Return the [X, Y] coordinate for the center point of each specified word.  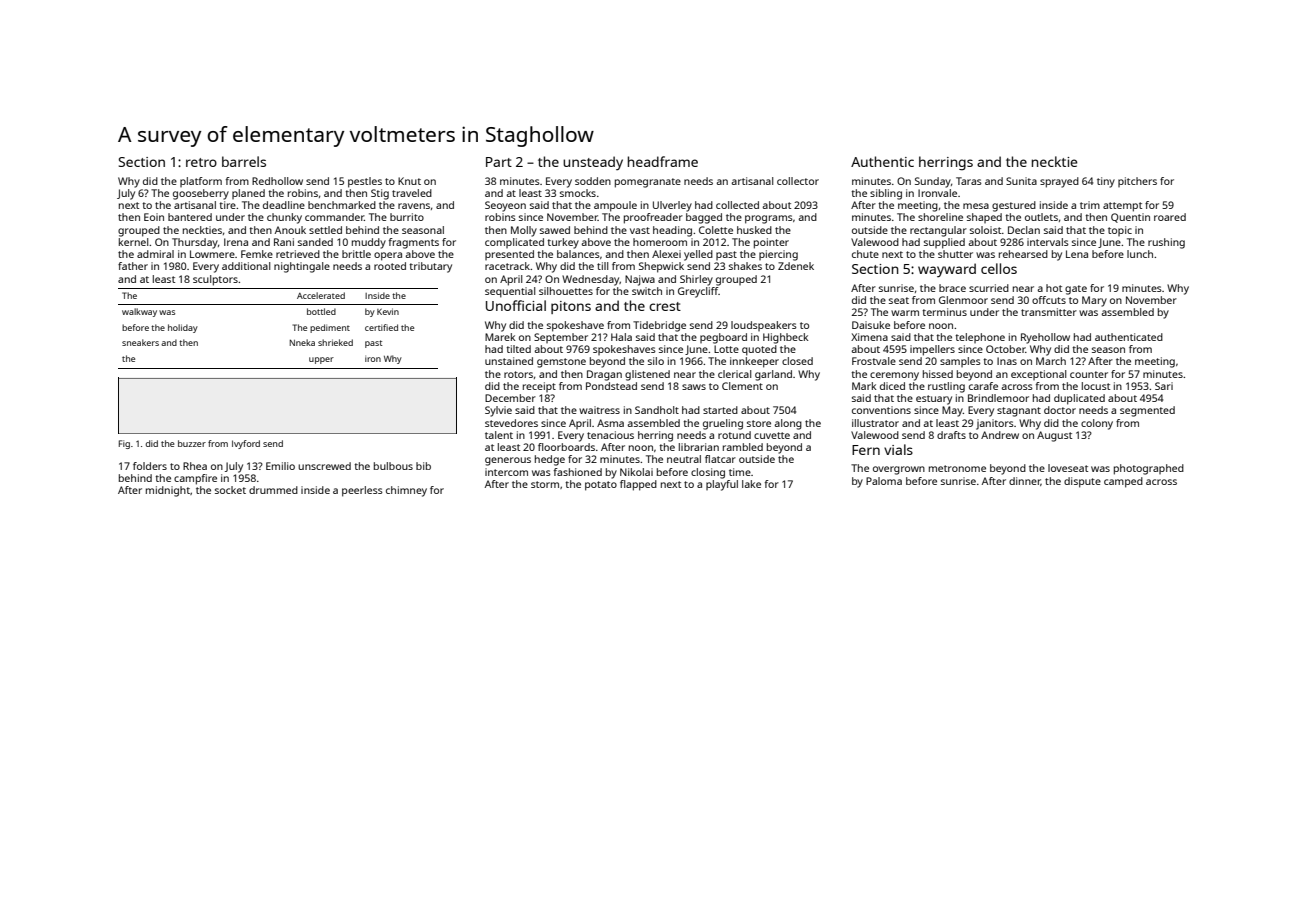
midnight [168, 491]
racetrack [508, 266]
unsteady [593, 163]
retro [201, 162]
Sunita [1021, 181]
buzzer [192, 443]
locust [1096, 386]
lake [751, 484]
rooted [390, 266]
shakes [745, 266]
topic [1120, 231]
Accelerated [321, 295]
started [720, 410]
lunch [1140, 254]
